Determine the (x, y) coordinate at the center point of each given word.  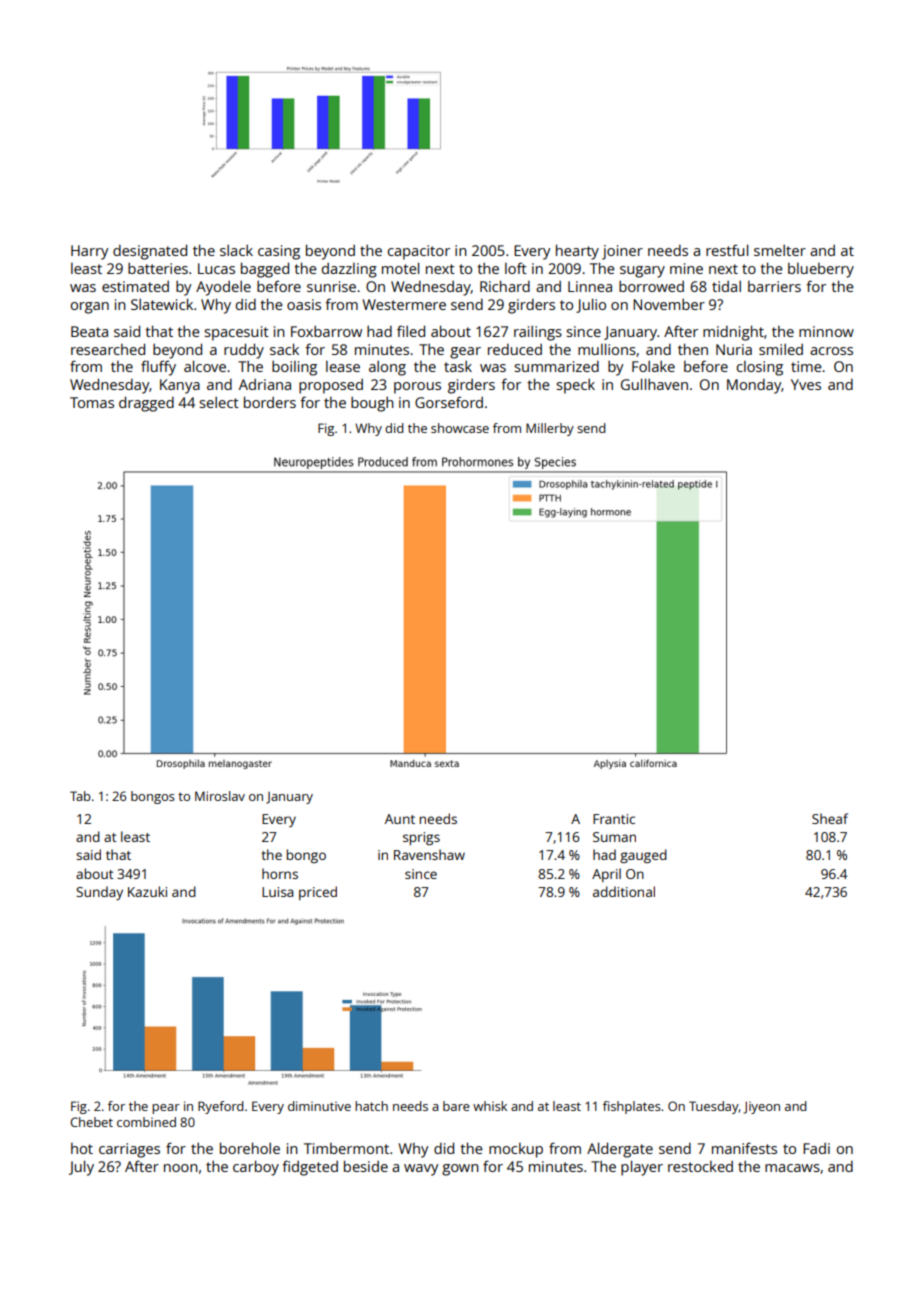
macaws (792, 1168)
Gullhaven (654, 384)
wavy (421, 1170)
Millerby (550, 429)
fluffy (158, 368)
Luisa (278, 892)
